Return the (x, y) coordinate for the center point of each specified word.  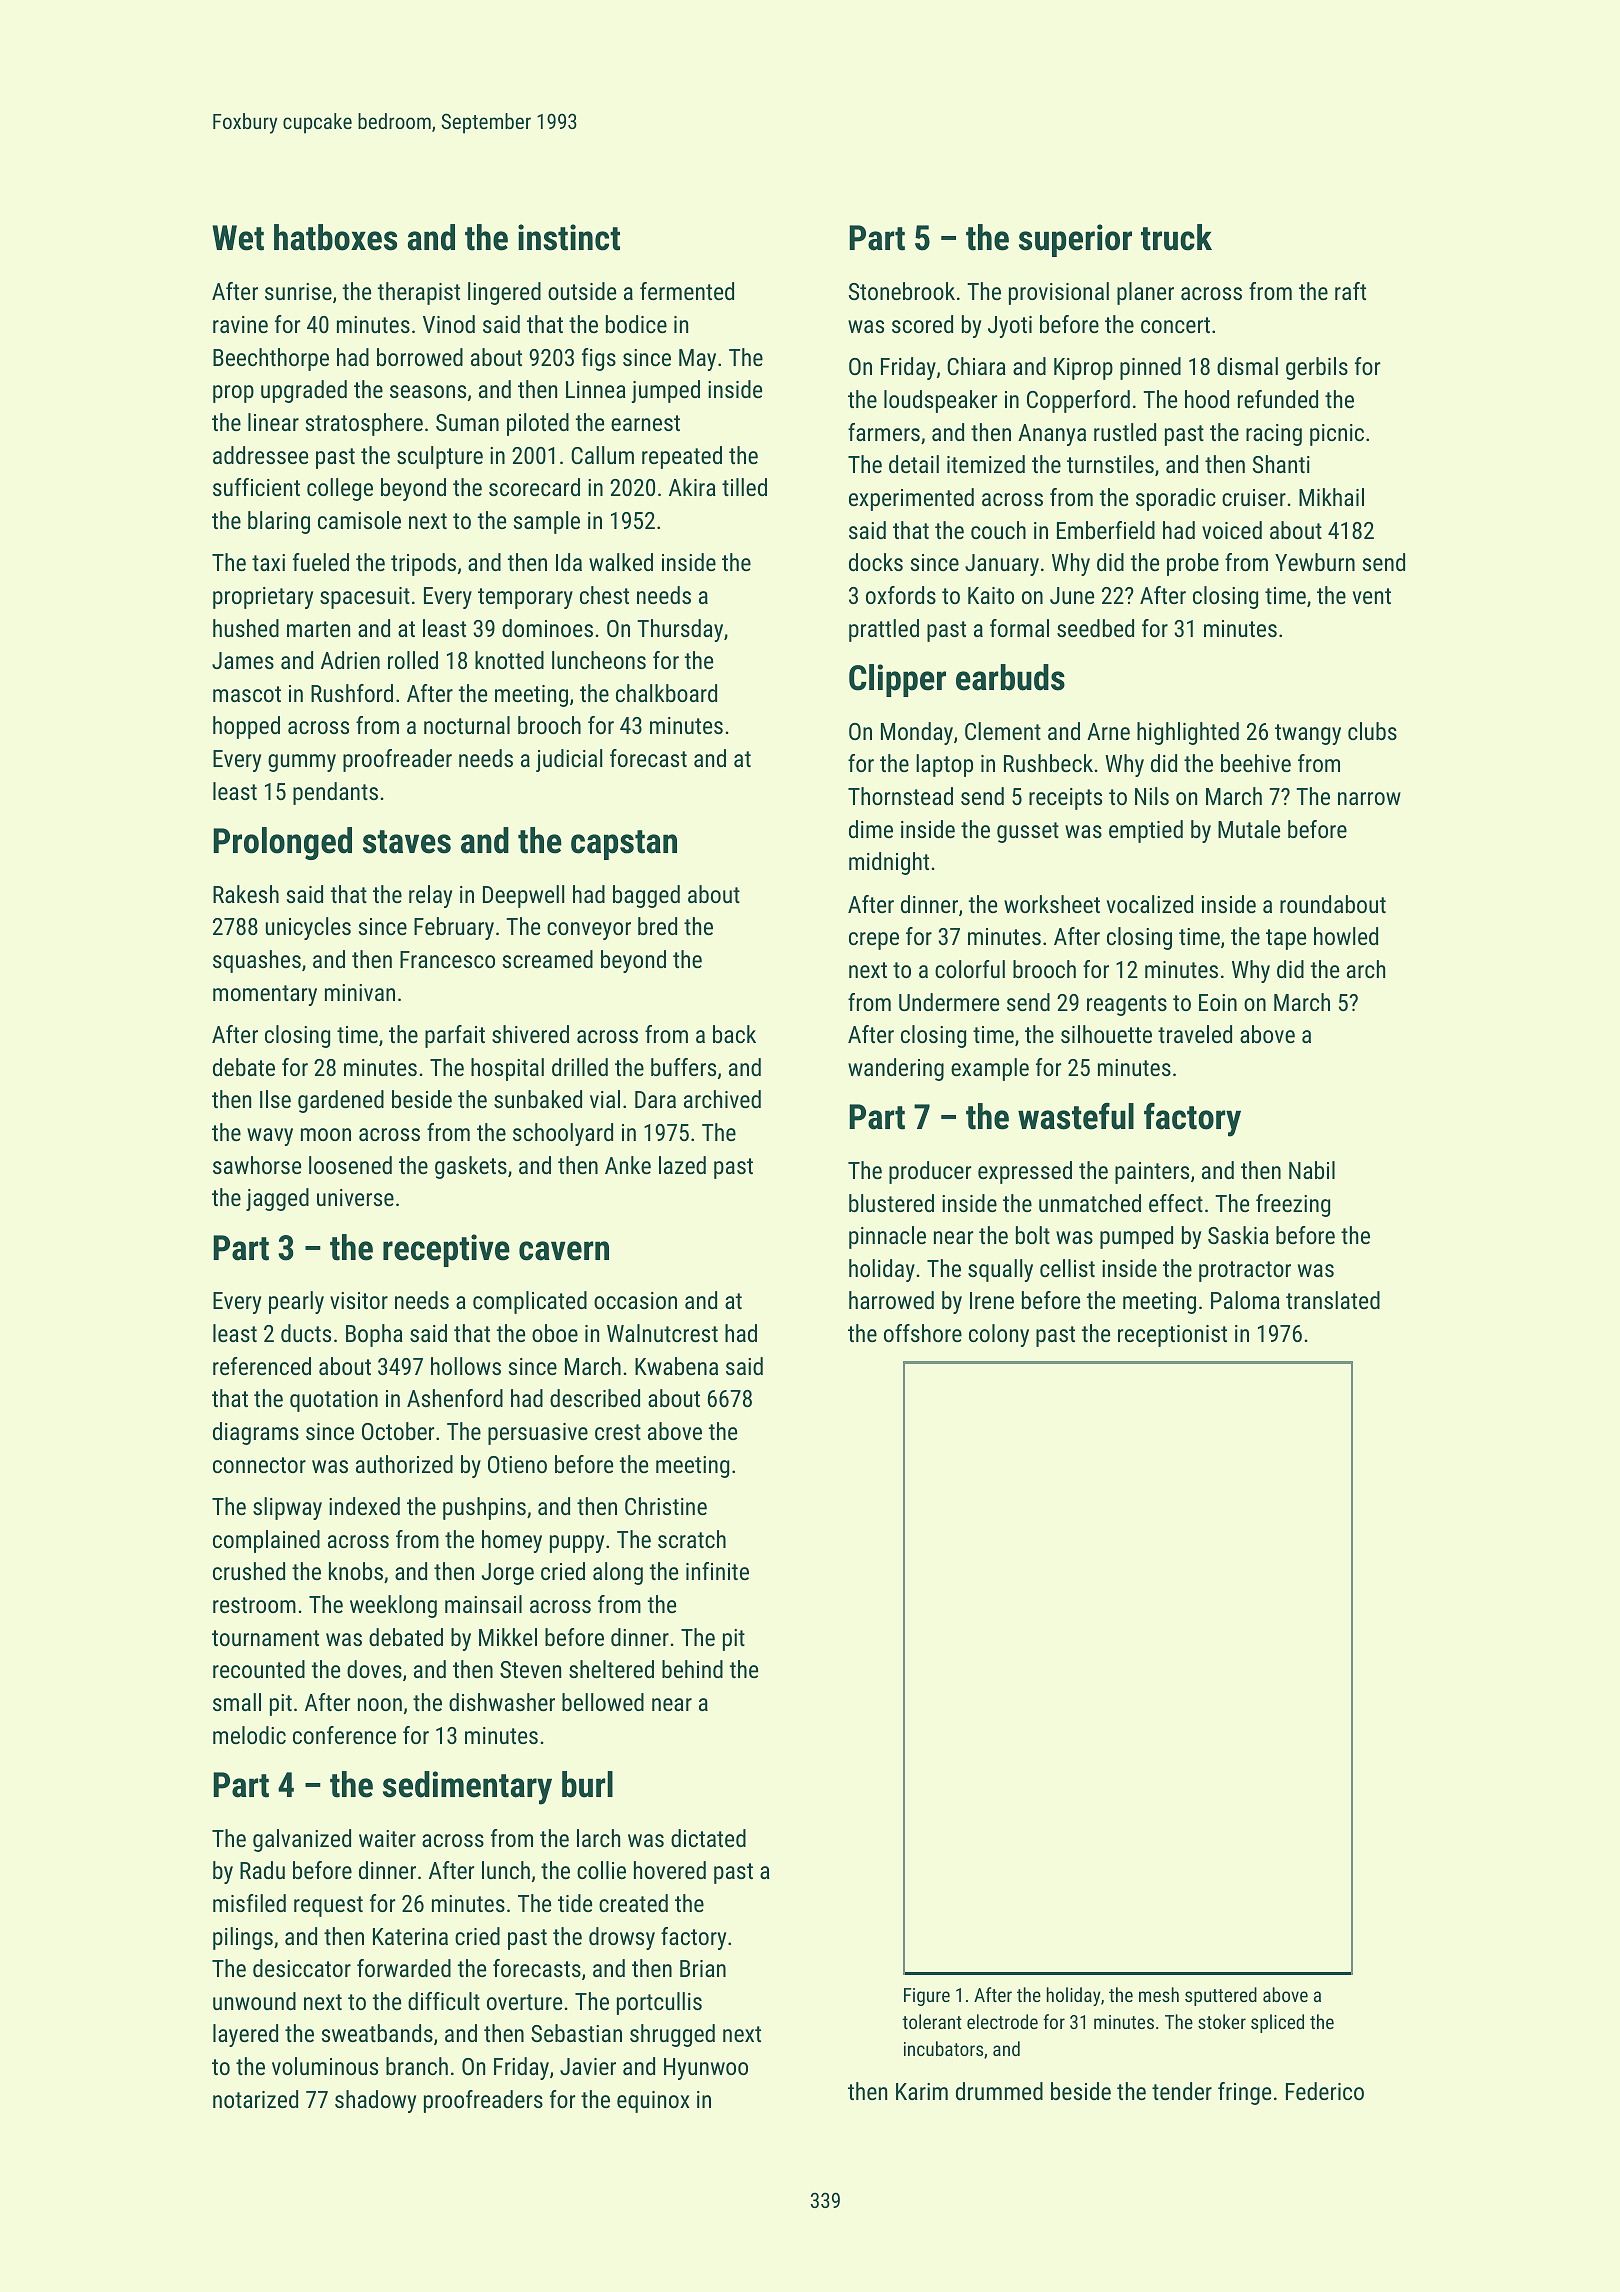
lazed (682, 1165)
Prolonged (282, 843)
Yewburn (1315, 562)
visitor (359, 1300)
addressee (260, 455)
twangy (1308, 734)
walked (621, 562)
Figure (927, 1997)
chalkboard (666, 693)
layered (245, 2035)
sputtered (1221, 1996)
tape (1286, 939)
